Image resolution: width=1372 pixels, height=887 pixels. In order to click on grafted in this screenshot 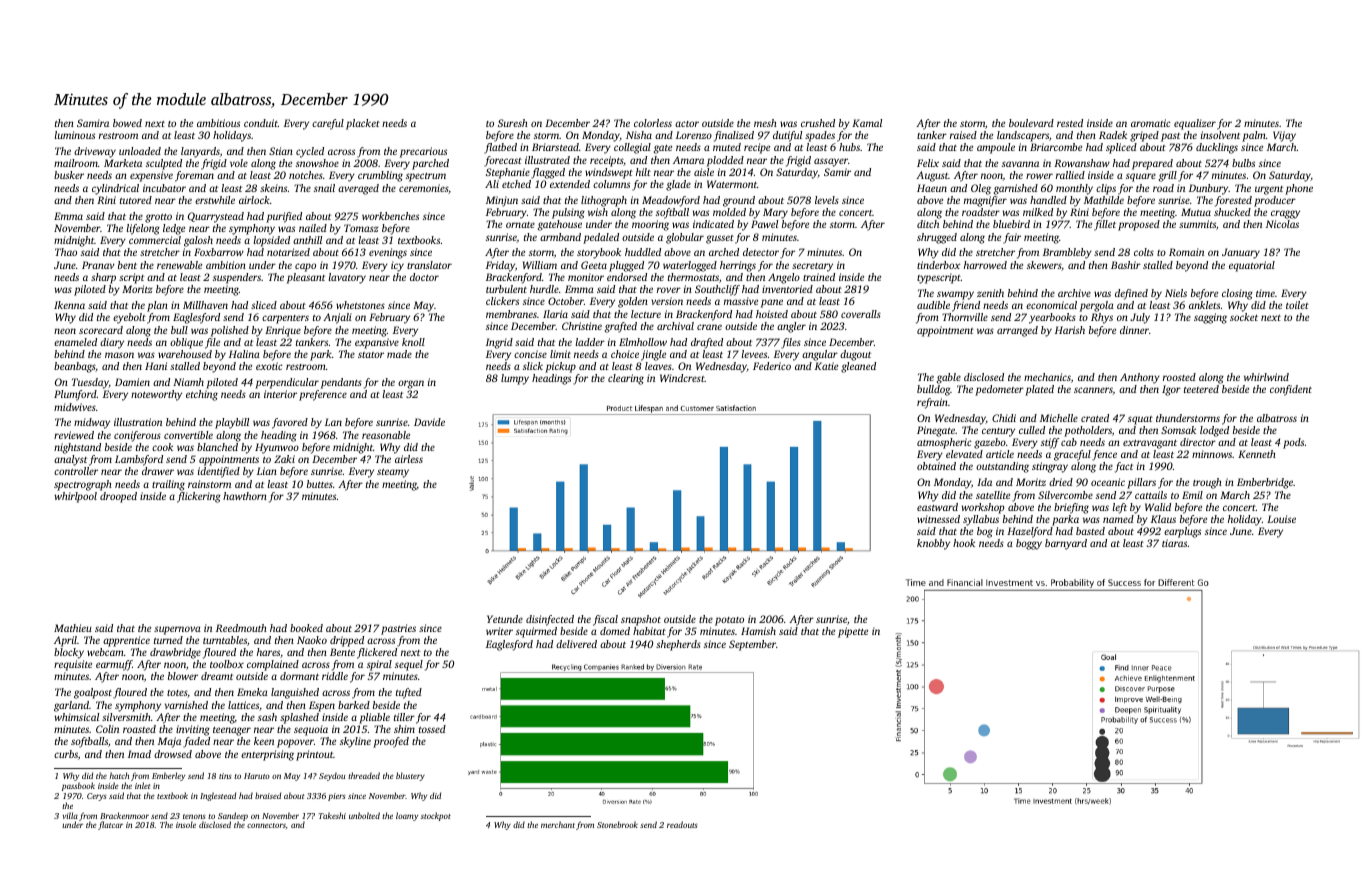, I will do `click(621, 327)`.
